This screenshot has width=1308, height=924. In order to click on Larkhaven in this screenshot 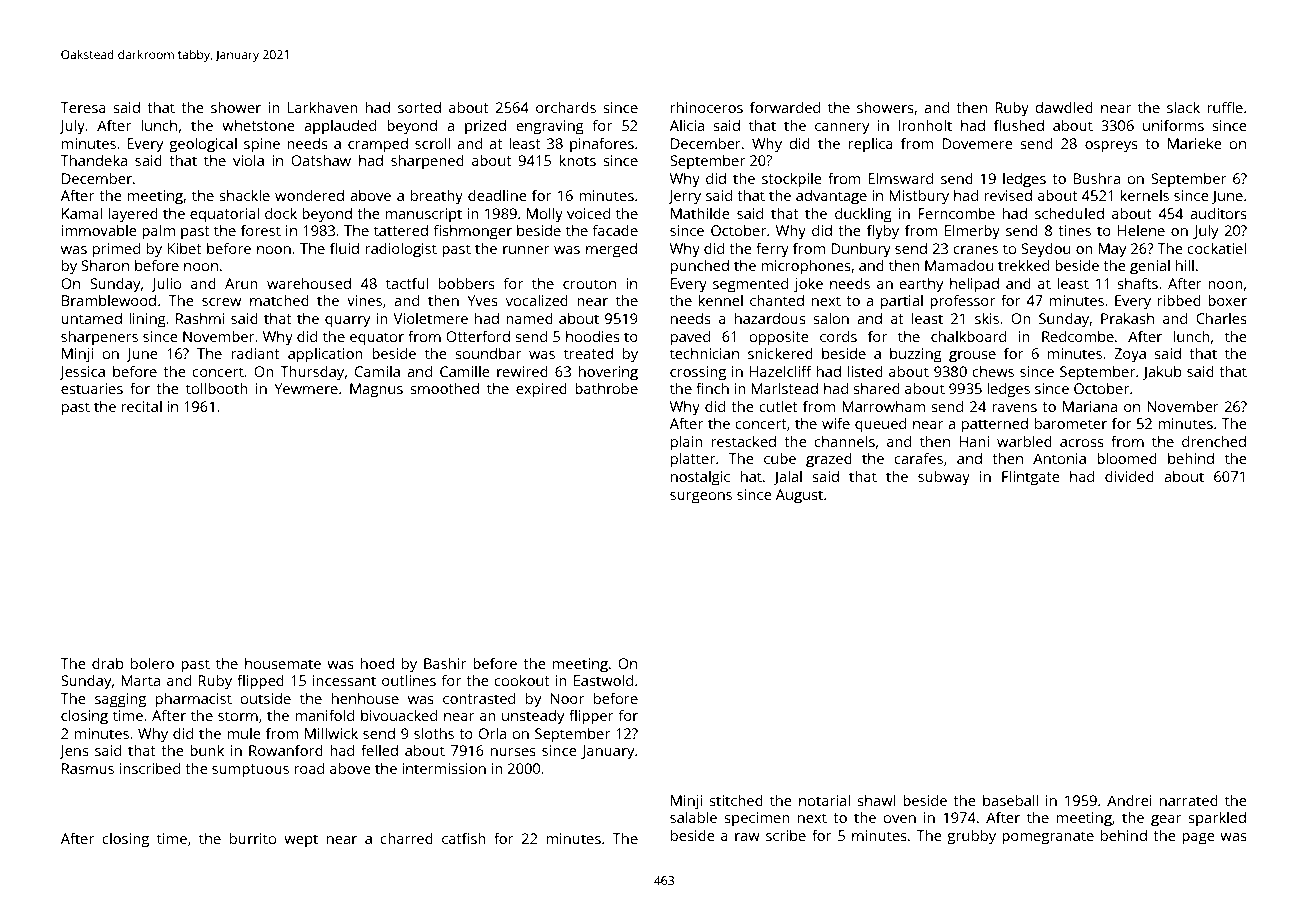, I will do `click(323, 107)`.
